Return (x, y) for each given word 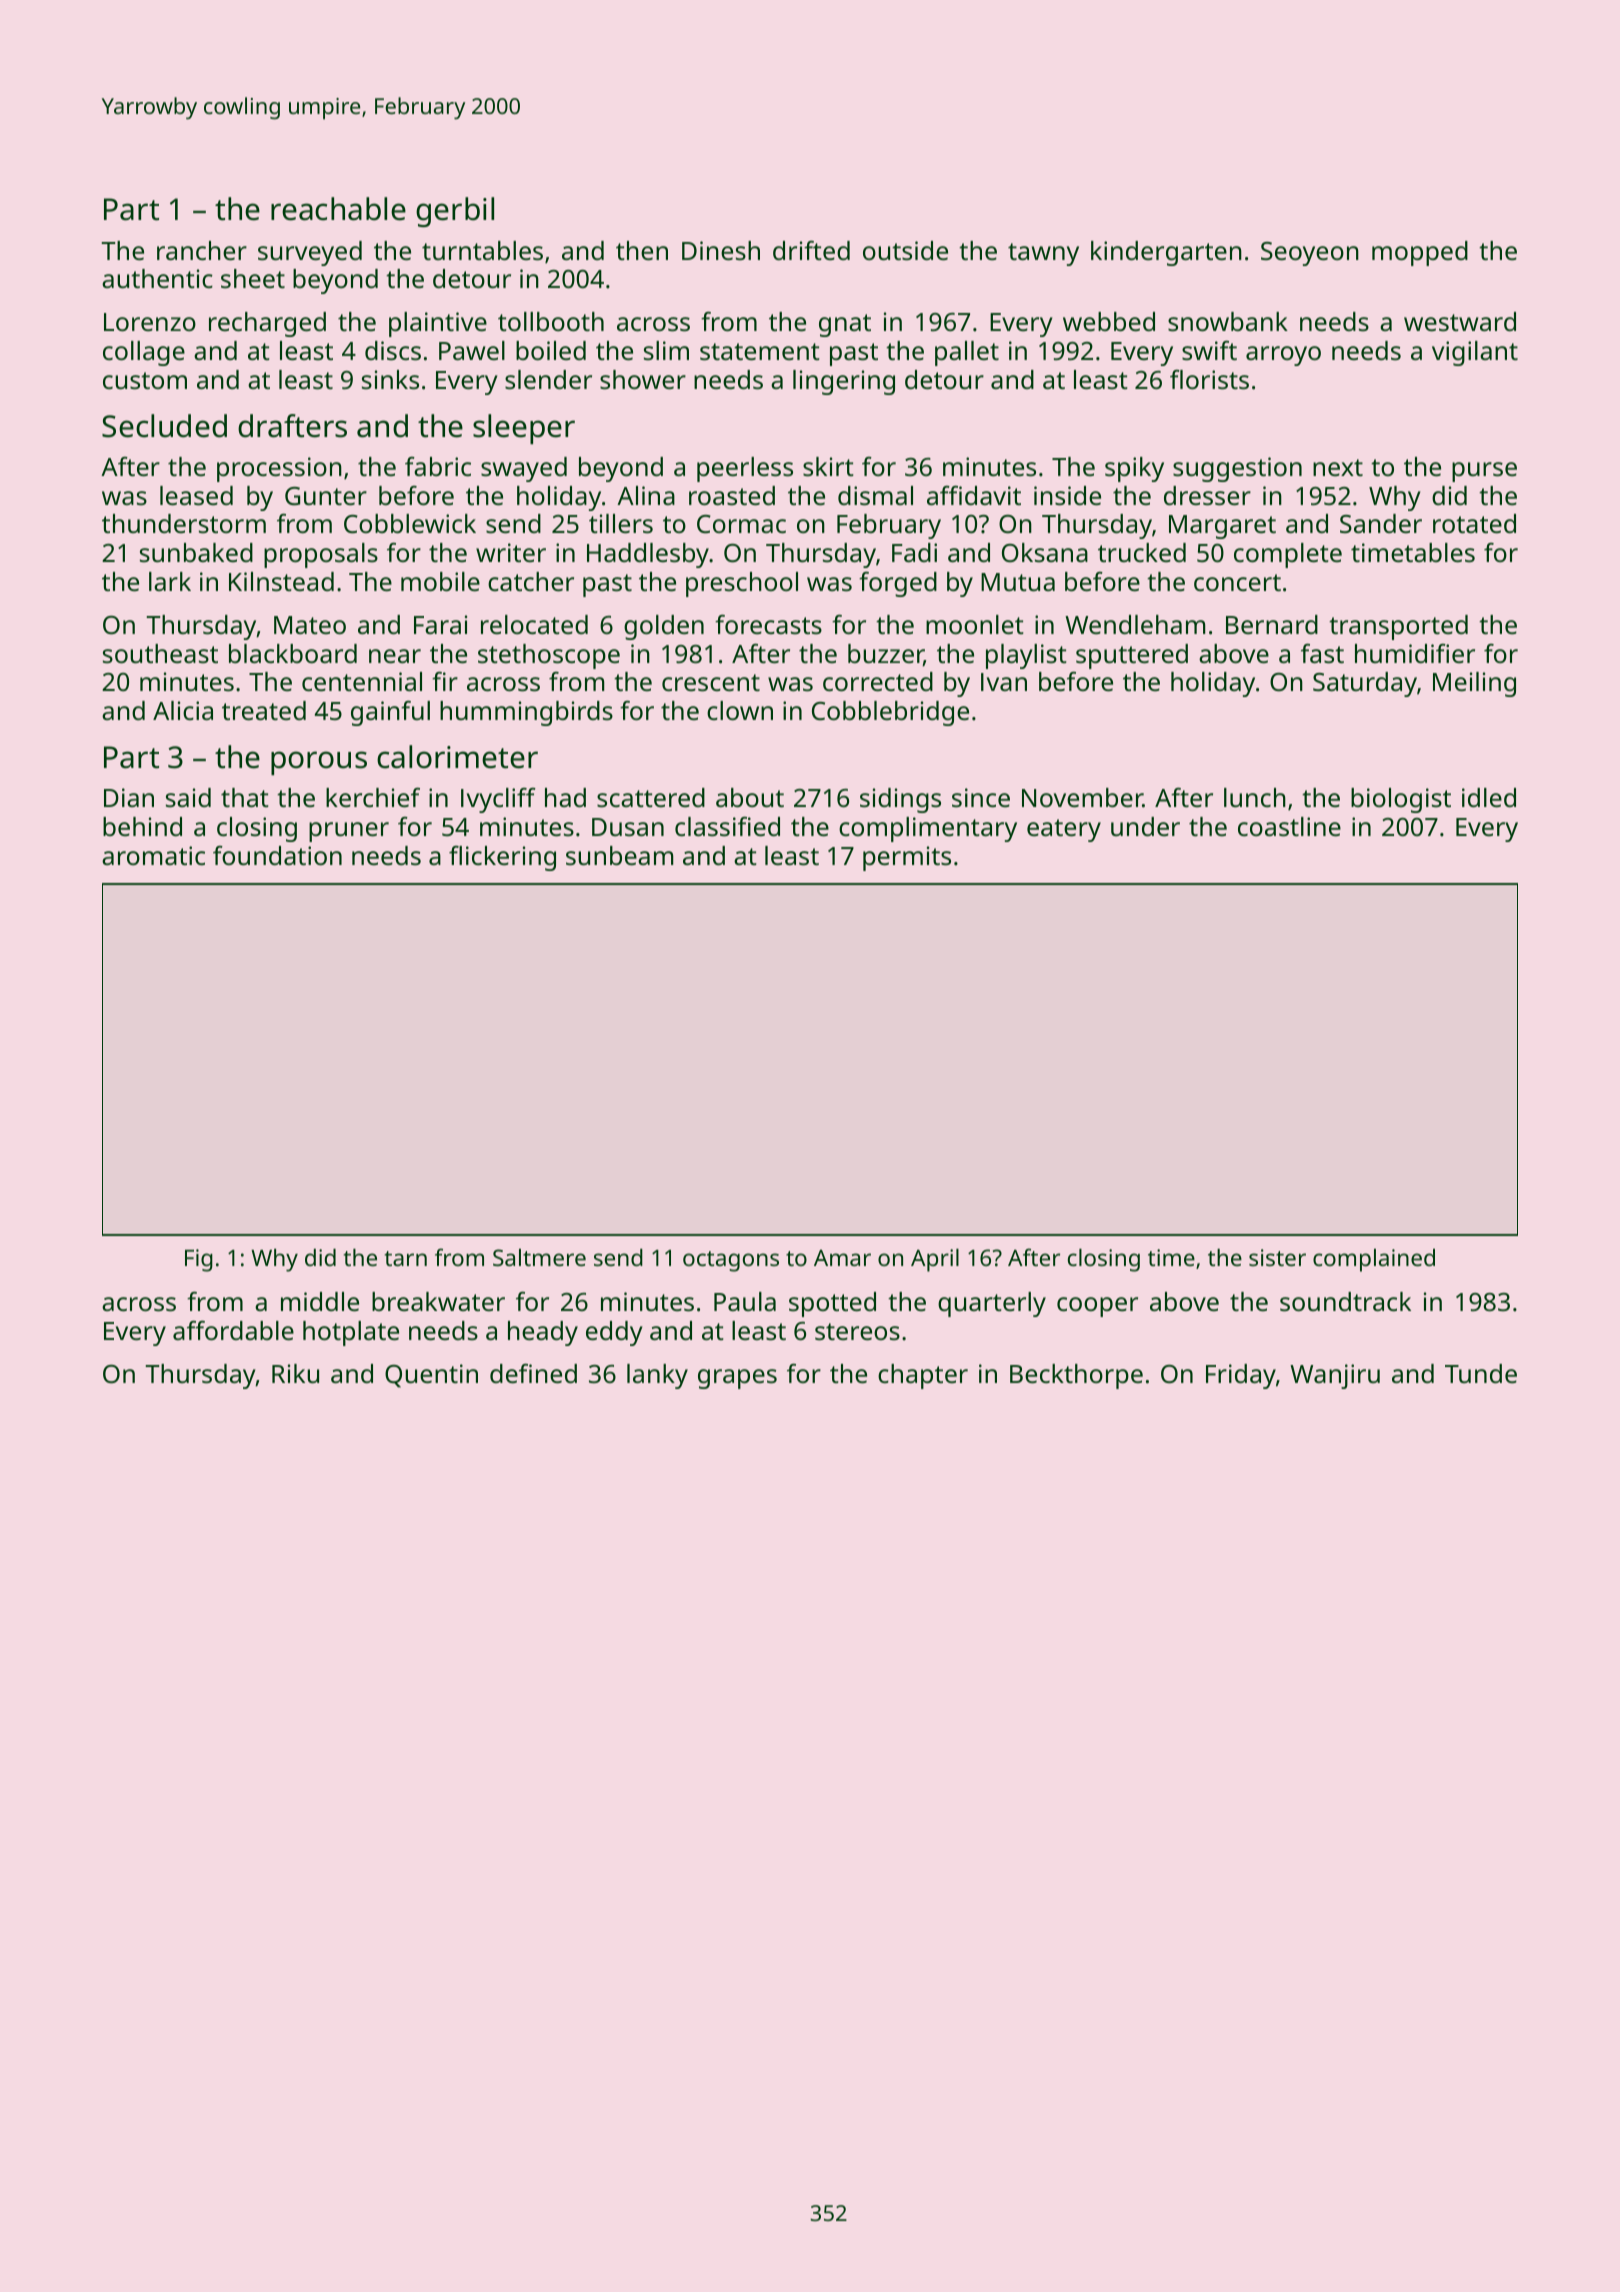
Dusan (628, 827)
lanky (657, 1376)
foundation (277, 855)
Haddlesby (648, 555)
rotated (1474, 523)
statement (760, 351)
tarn (406, 1258)
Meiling (1474, 684)
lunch (1255, 797)
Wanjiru (1335, 1376)
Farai (440, 624)
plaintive (438, 324)
